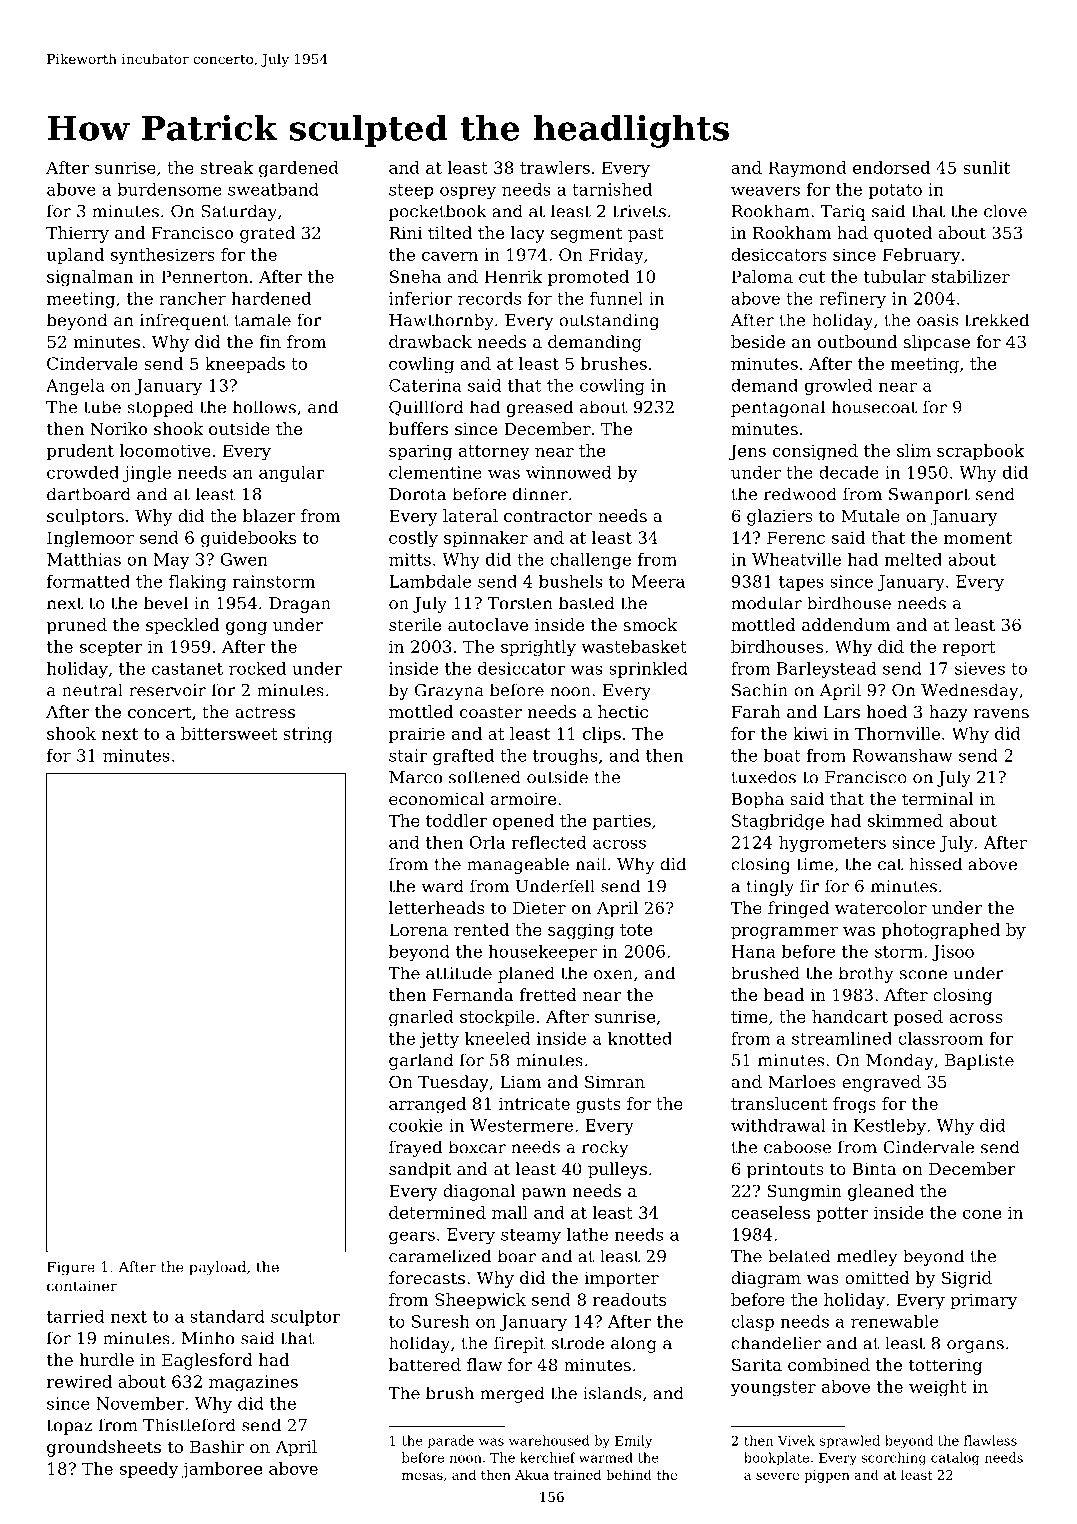 The width and height of the document is (1077, 1524). I want to click on Baptiste, so click(979, 1062).
